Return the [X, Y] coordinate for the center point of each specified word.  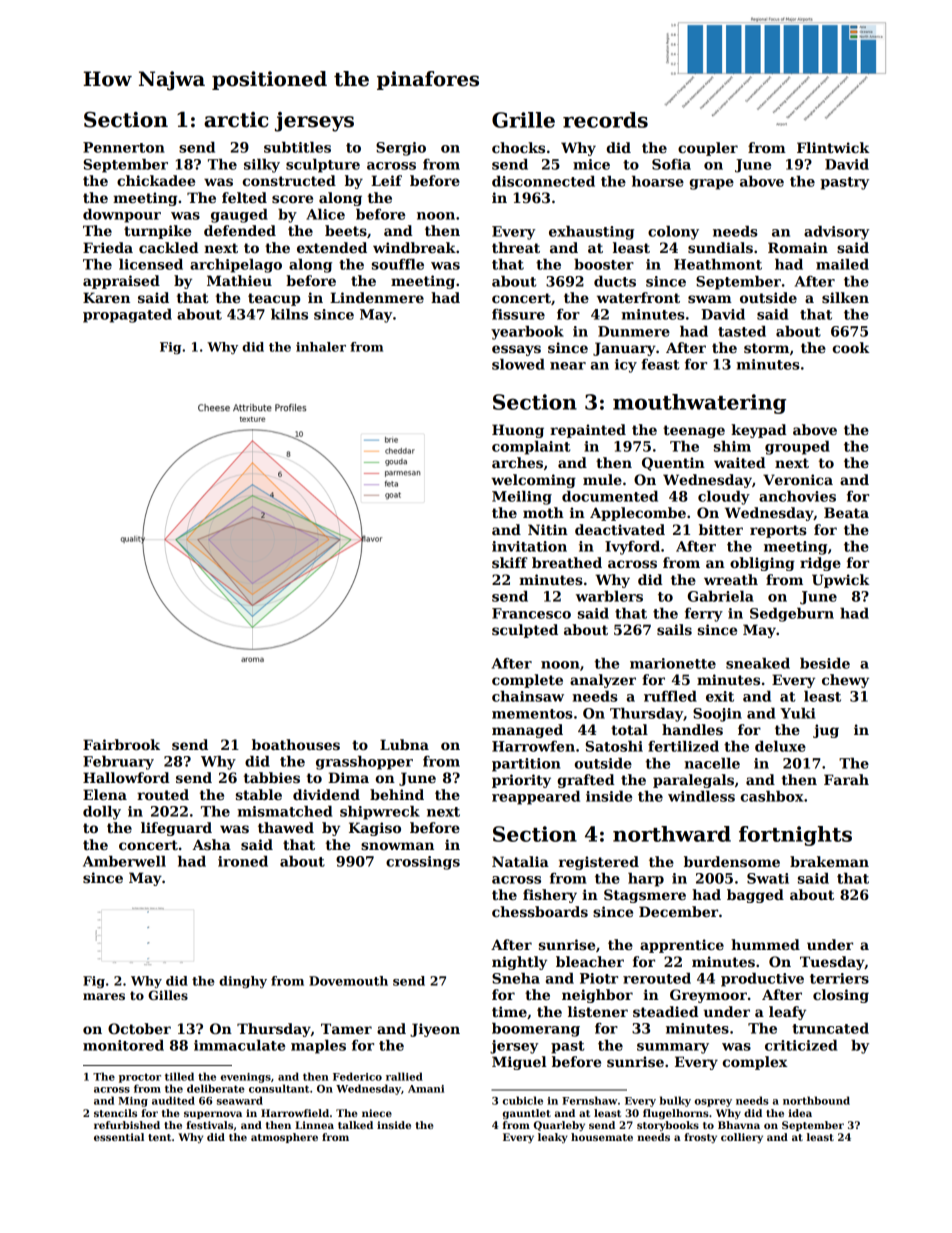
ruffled [670, 696]
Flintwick [833, 147]
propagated [127, 316]
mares [104, 996]
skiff [510, 562]
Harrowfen [533, 746]
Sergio [401, 149]
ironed [243, 861]
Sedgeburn [792, 615]
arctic [236, 120]
